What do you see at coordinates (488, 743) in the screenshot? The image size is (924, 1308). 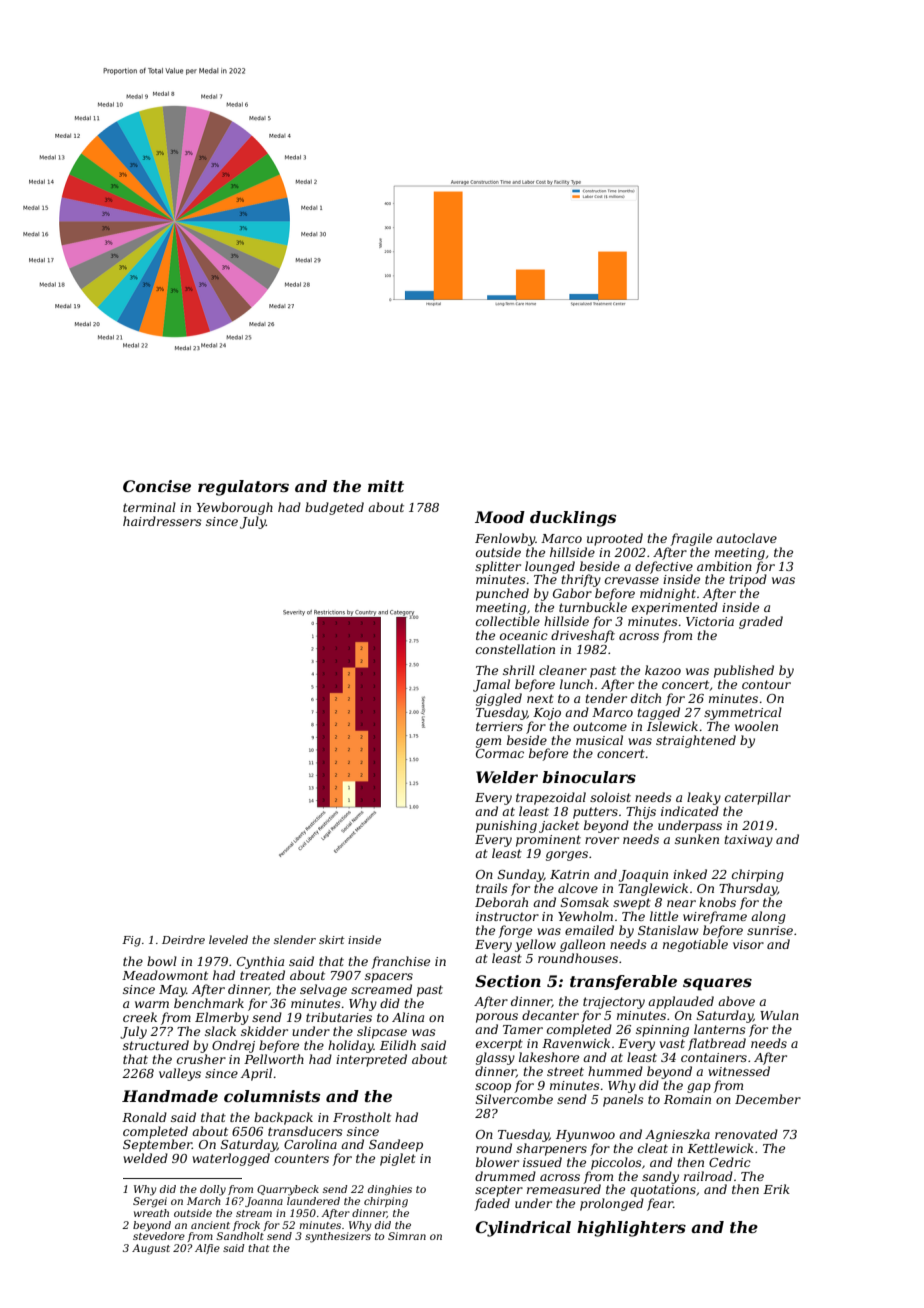 I see `gem` at bounding box center [488, 743].
